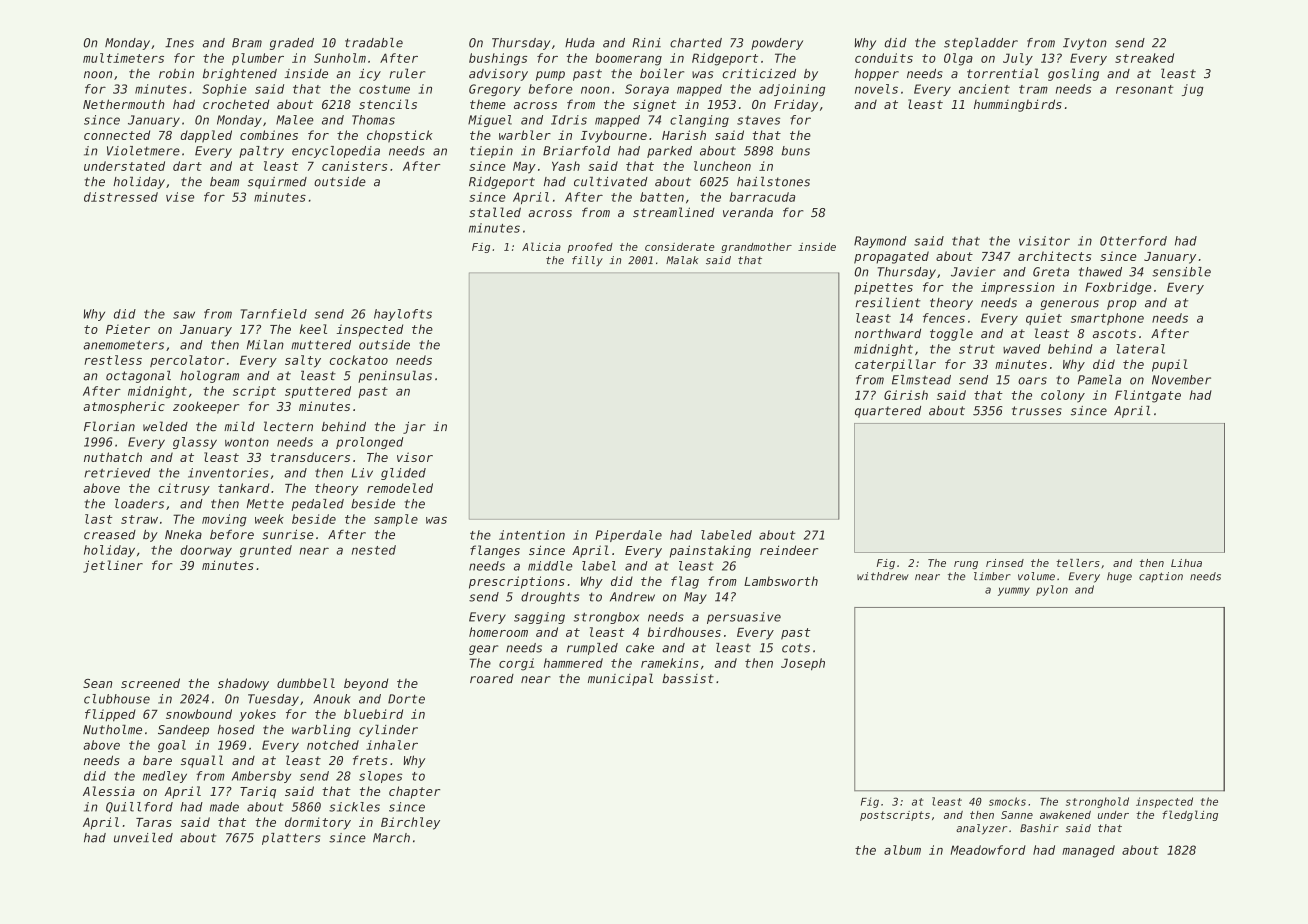 The image size is (1308, 924). Describe the element at coordinates (629, 536) in the screenshot. I see `Piperdale` at that location.
